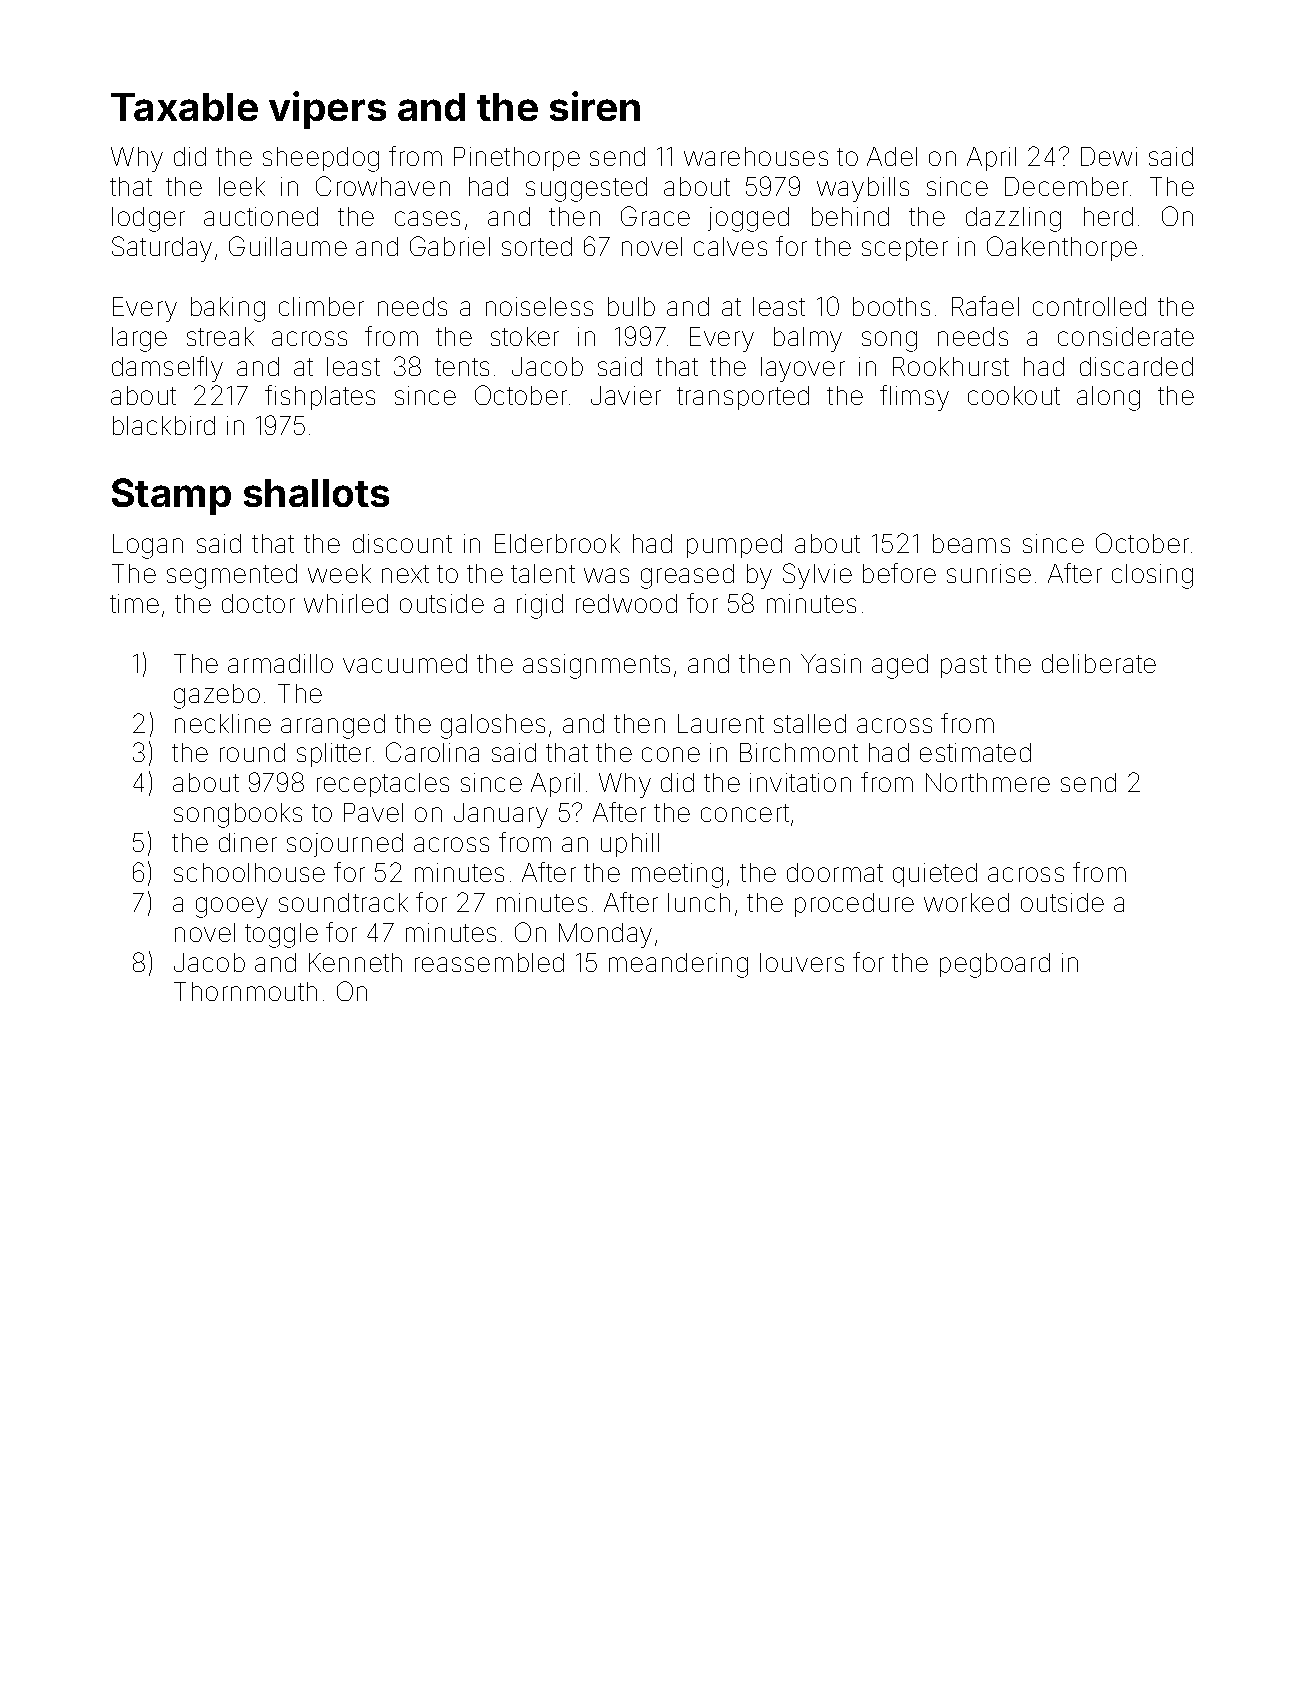 This screenshot has width=1306, height=1690. I want to click on stalled, so click(810, 723).
